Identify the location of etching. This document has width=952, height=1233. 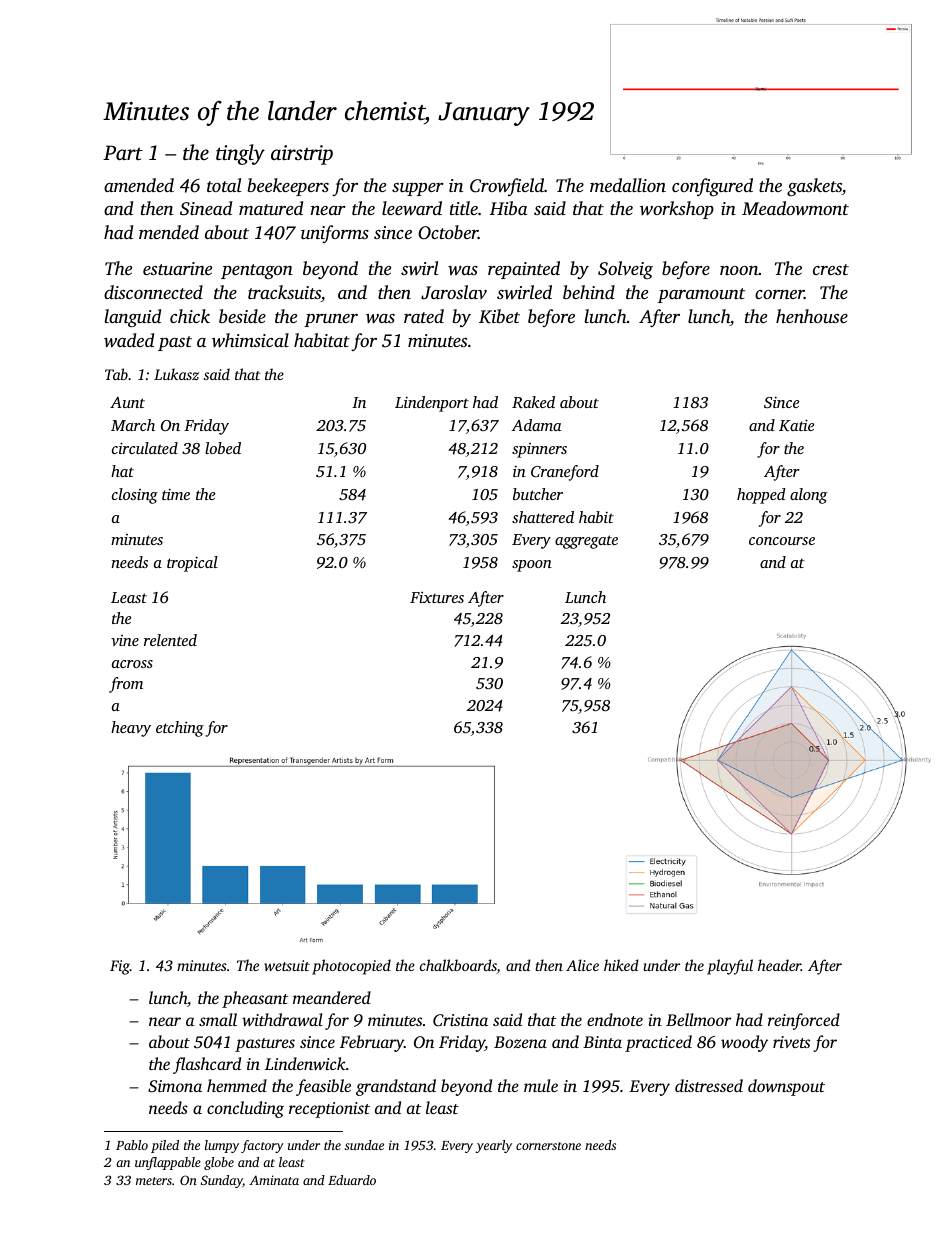
(180, 729).
